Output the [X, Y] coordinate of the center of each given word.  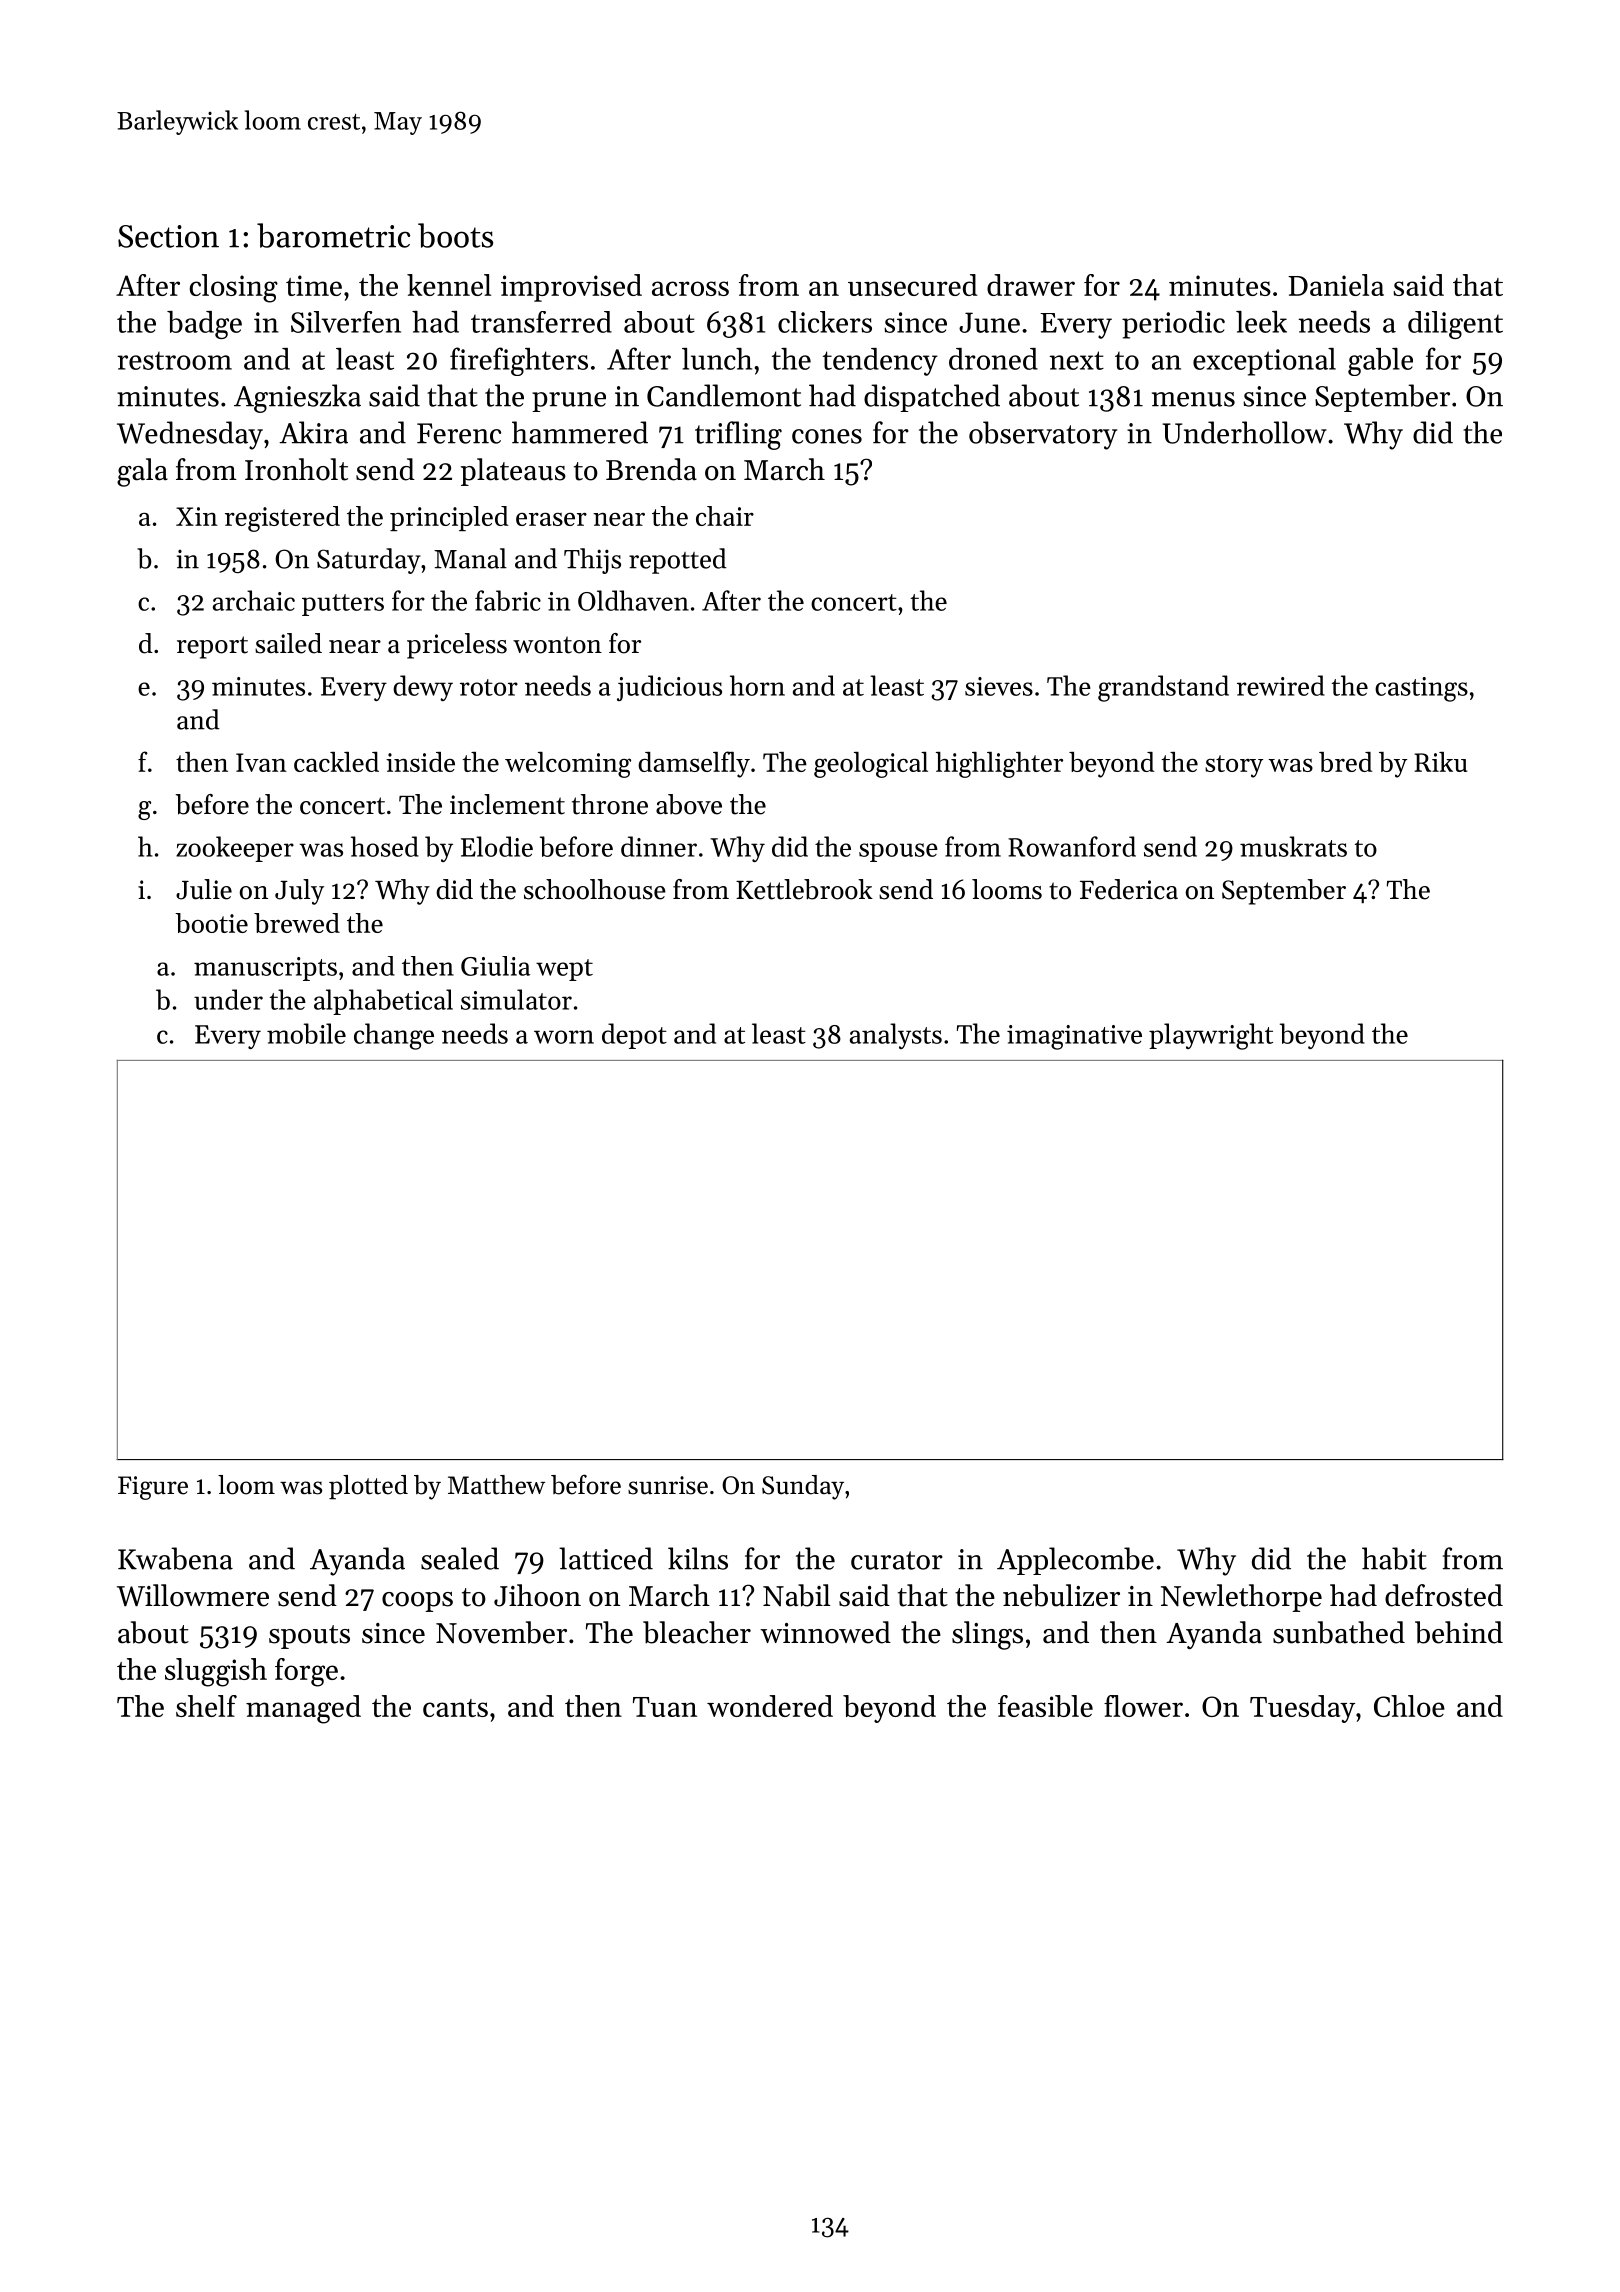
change [394, 1036]
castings [1421, 689]
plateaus [513, 472]
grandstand [1163, 688]
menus [1193, 399]
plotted [368, 1487]
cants [455, 1708]
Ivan [261, 762]
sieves [999, 686]
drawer [1031, 285]
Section [168, 236]
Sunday [803, 1487]
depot [634, 1036]
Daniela [1336, 285]
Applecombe [1075, 1561]
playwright [1211, 1036]
